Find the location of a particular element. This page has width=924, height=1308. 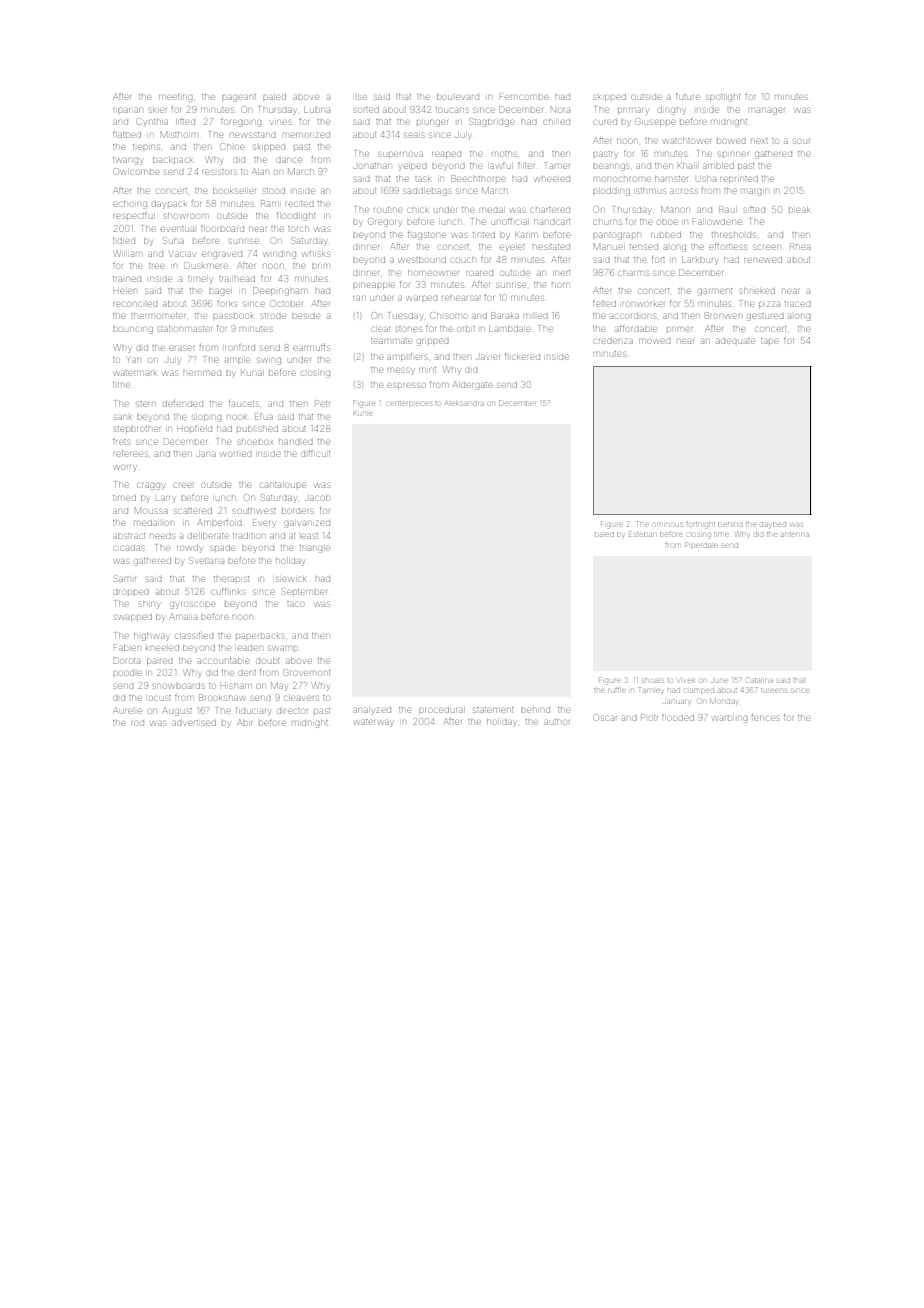

plunger is located at coordinates (432, 123).
